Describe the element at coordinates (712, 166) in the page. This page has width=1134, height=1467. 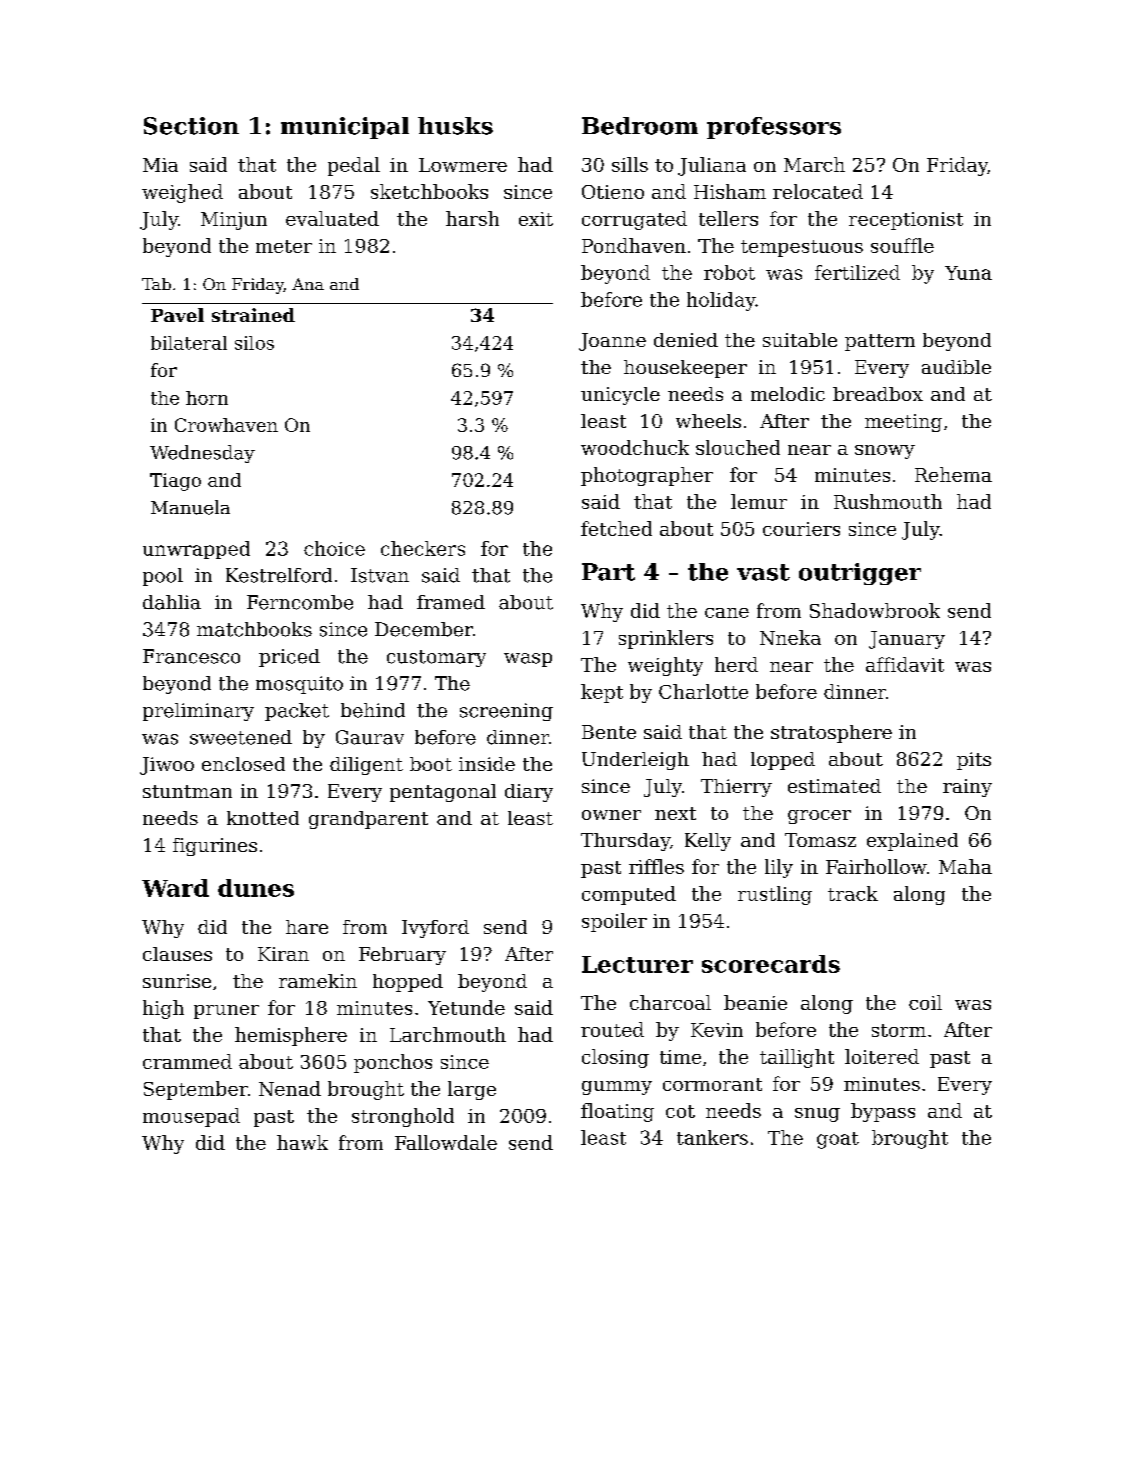
I see `Juliana` at that location.
